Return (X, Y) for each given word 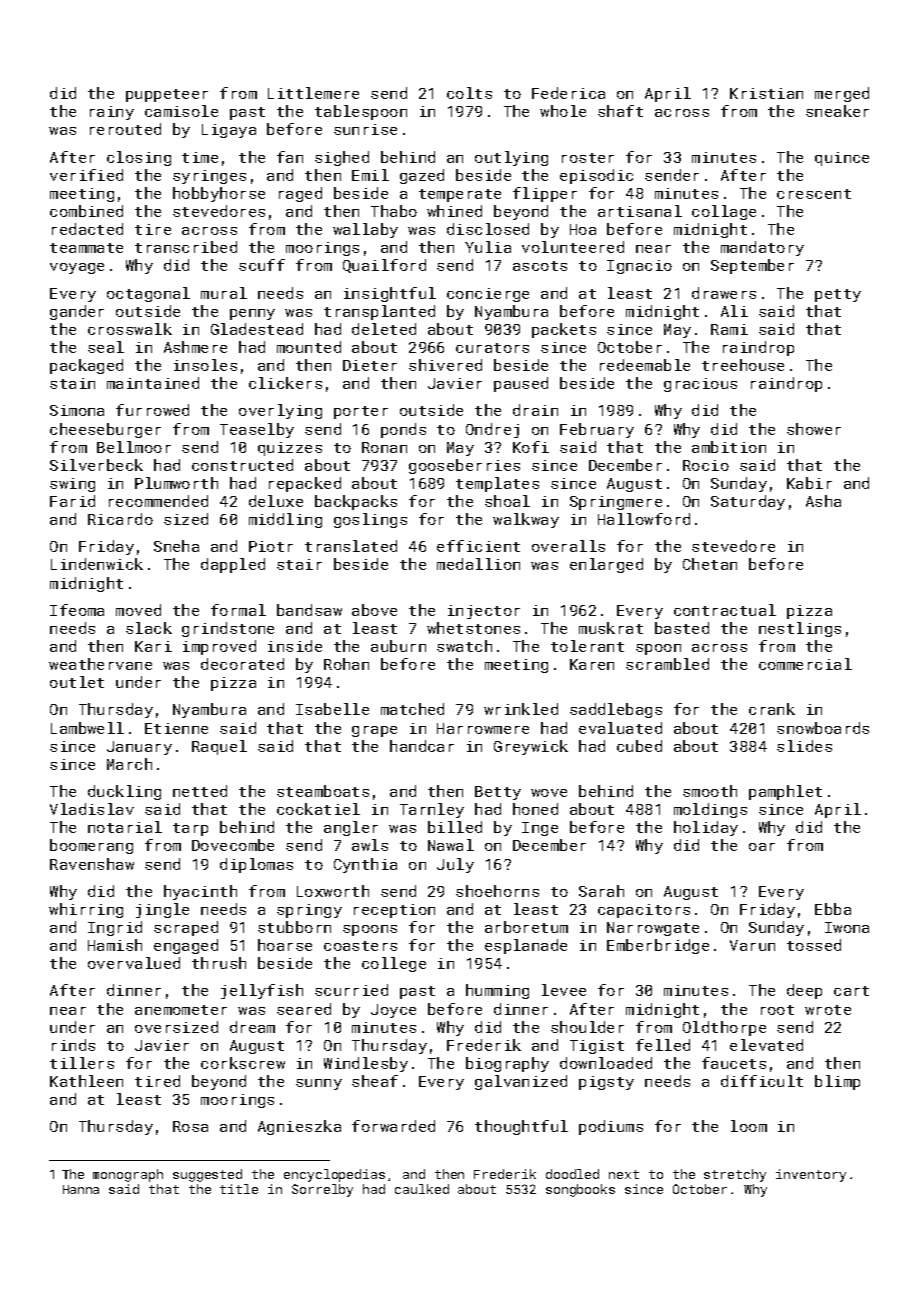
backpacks (356, 502)
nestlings (800, 629)
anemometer (181, 1010)
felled (663, 1045)
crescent (814, 194)
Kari (153, 646)
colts (469, 93)
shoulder (587, 1027)
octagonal (148, 294)
